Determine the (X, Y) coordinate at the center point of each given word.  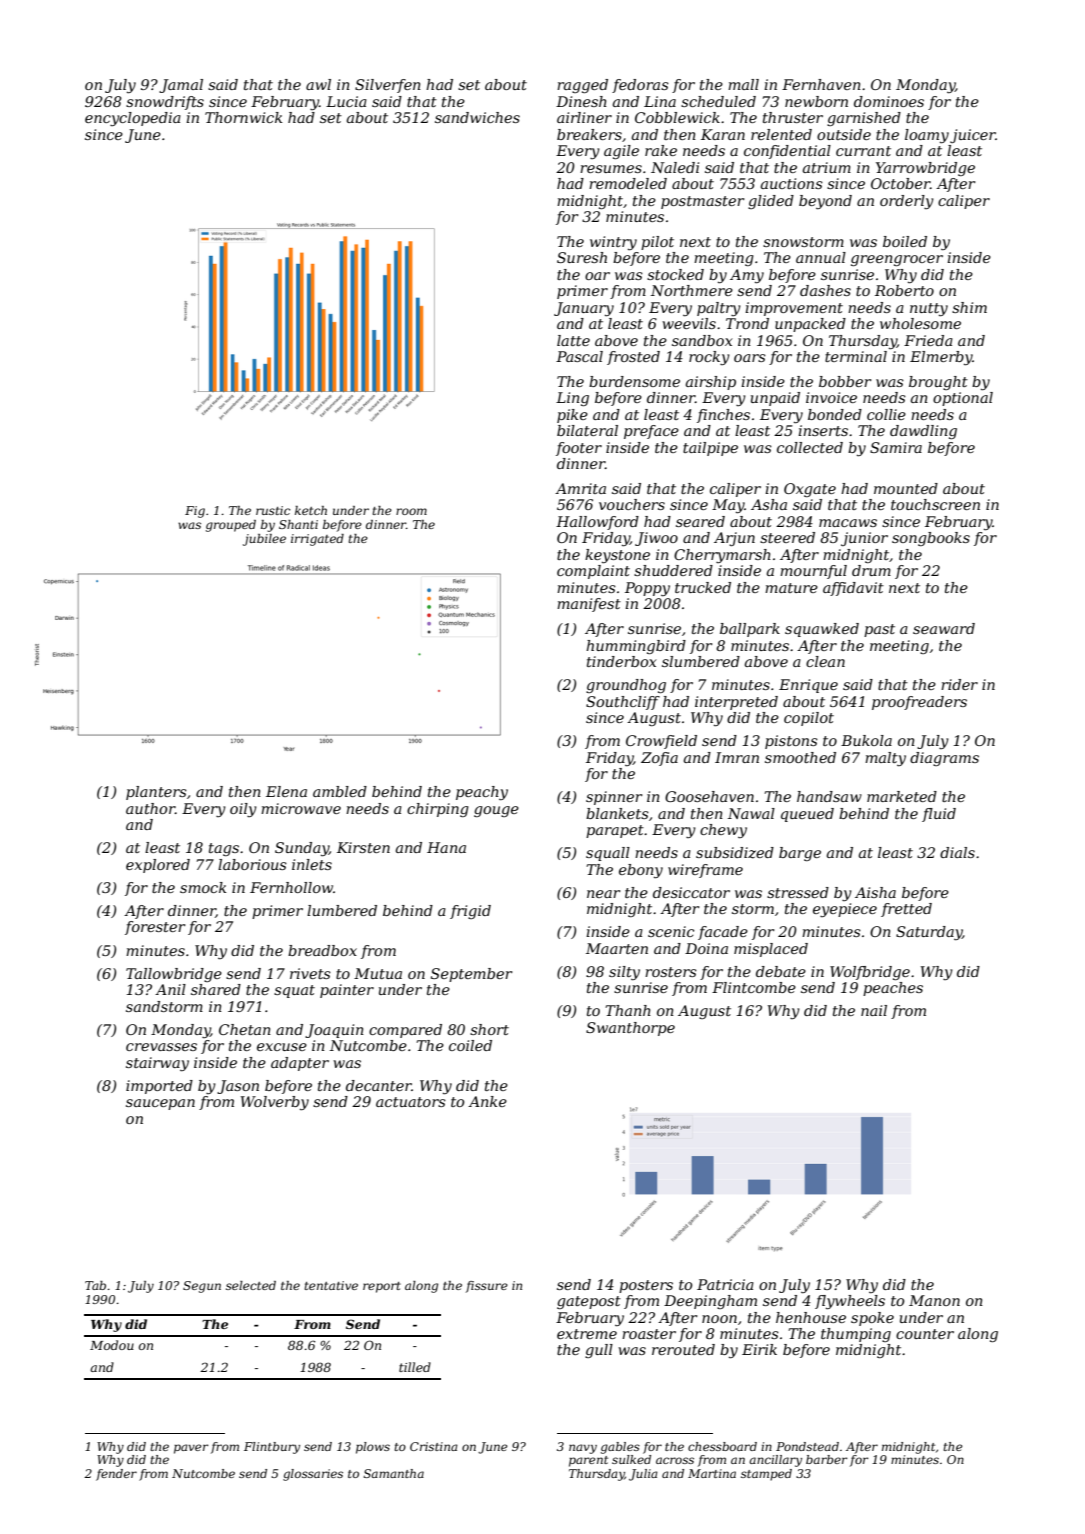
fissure (487, 1287)
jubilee (264, 540)
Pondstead (807, 1446)
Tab (95, 1285)
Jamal (181, 86)
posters (646, 1286)
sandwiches (477, 117)
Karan (723, 134)
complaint (593, 572)
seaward (944, 628)
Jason (238, 1087)
